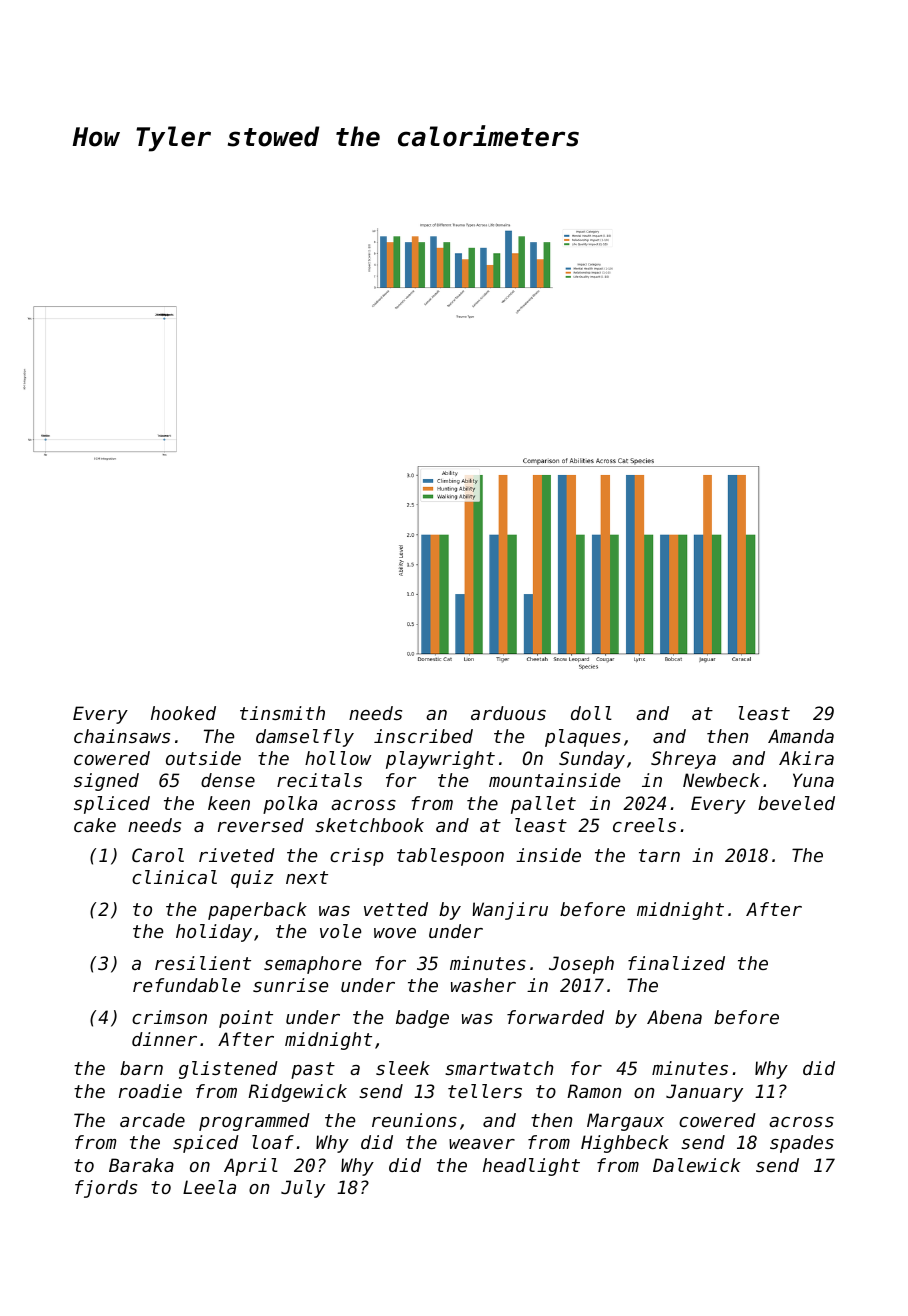 This screenshot has width=908, height=1316. What do you see at coordinates (531, 1167) in the screenshot?
I see `headlight` at bounding box center [531, 1167].
